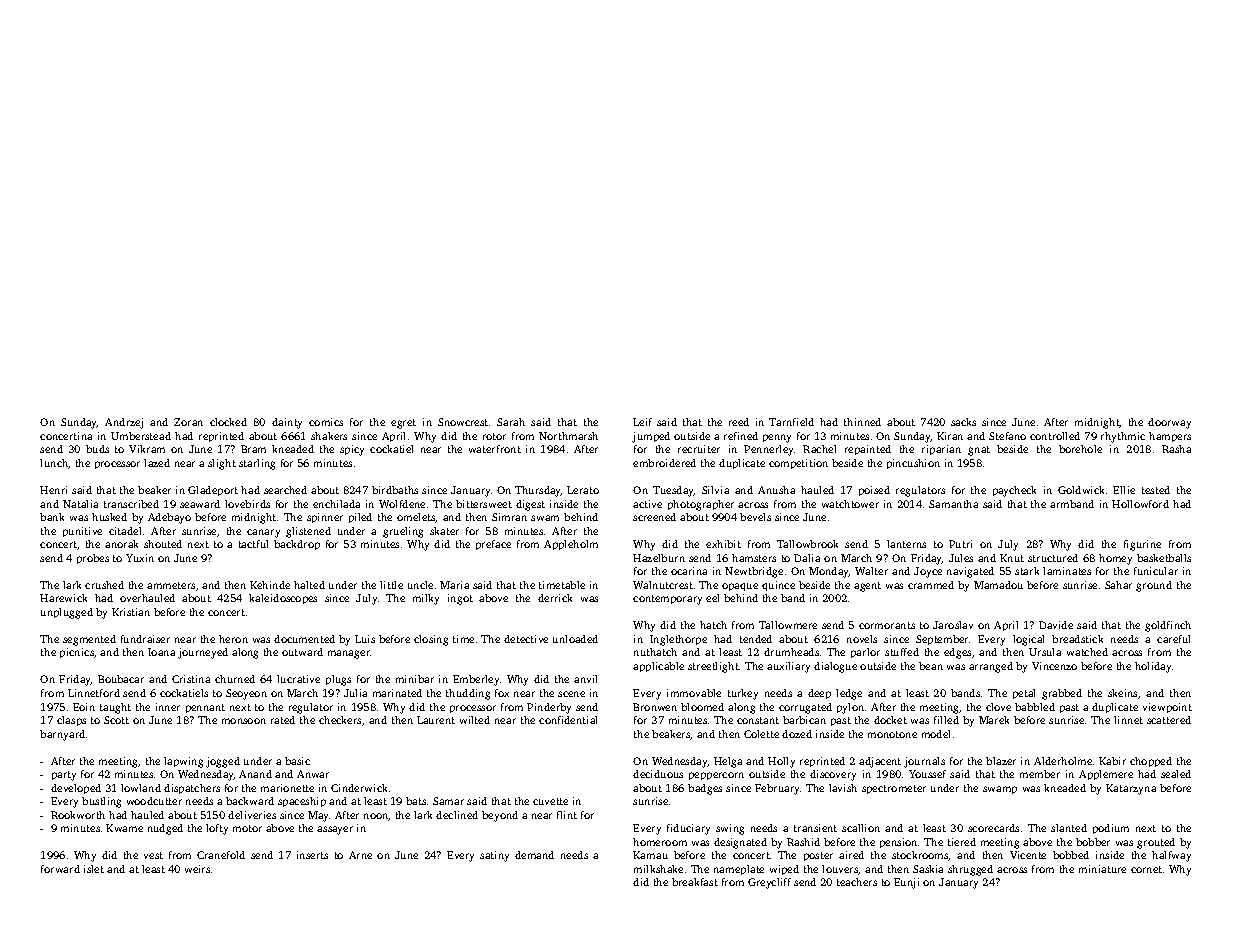 The width and height of the screenshot is (1233, 952). What do you see at coordinates (1081, 490) in the screenshot?
I see `Goldwick` at bounding box center [1081, 490].
